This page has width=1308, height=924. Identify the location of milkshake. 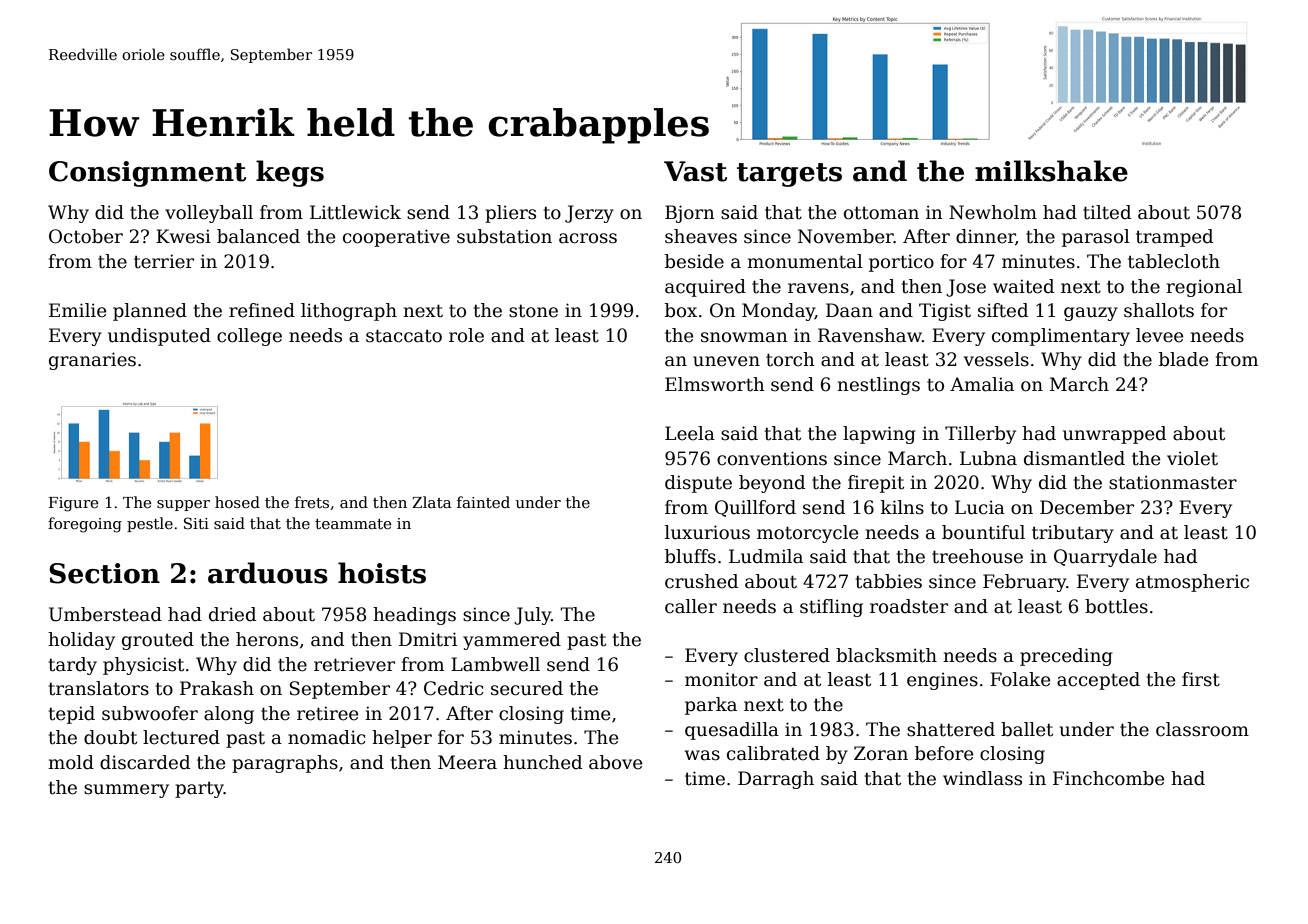
(1051, 171).
